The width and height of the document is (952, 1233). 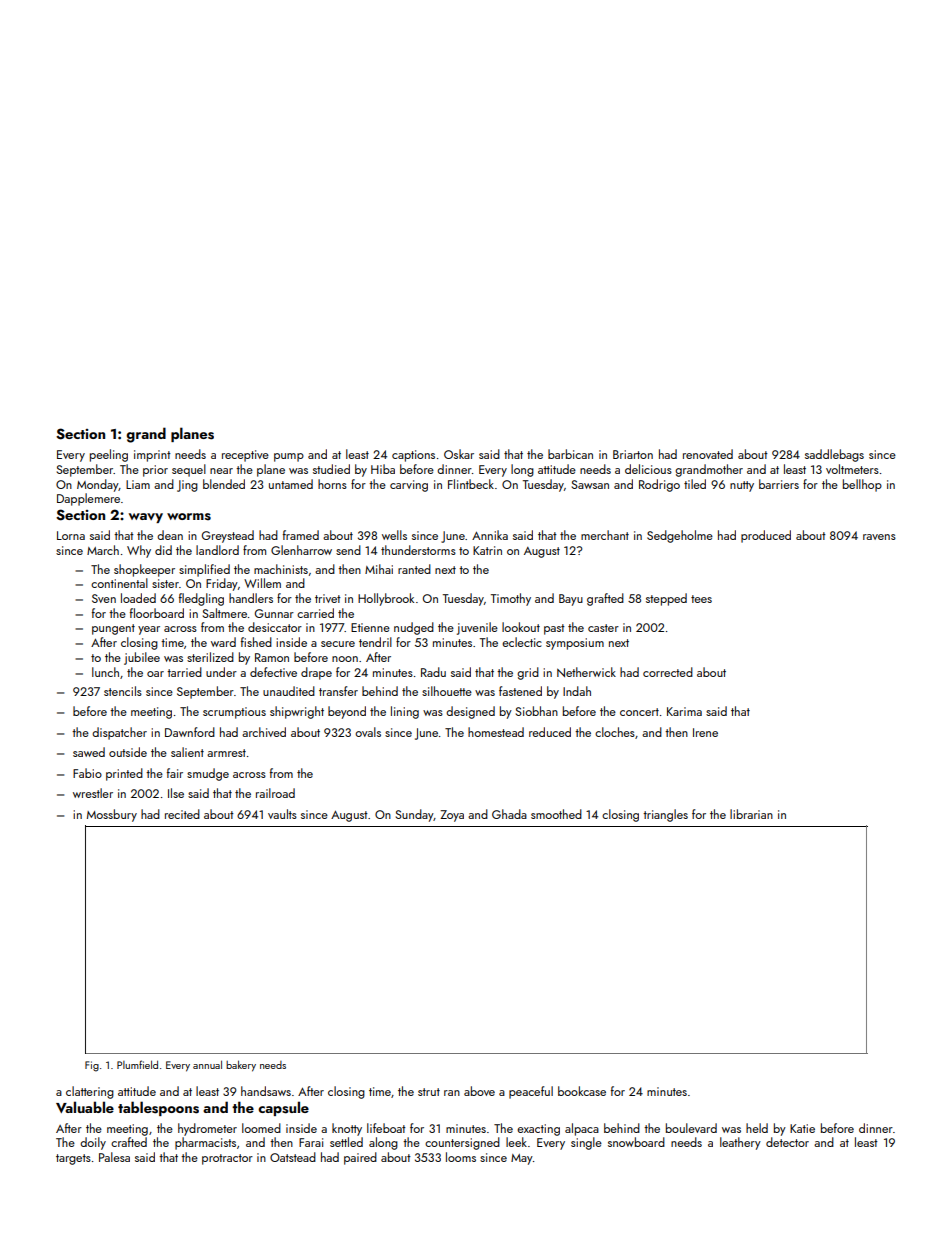 I want to click on nudged, so click(x=414, y=628).
